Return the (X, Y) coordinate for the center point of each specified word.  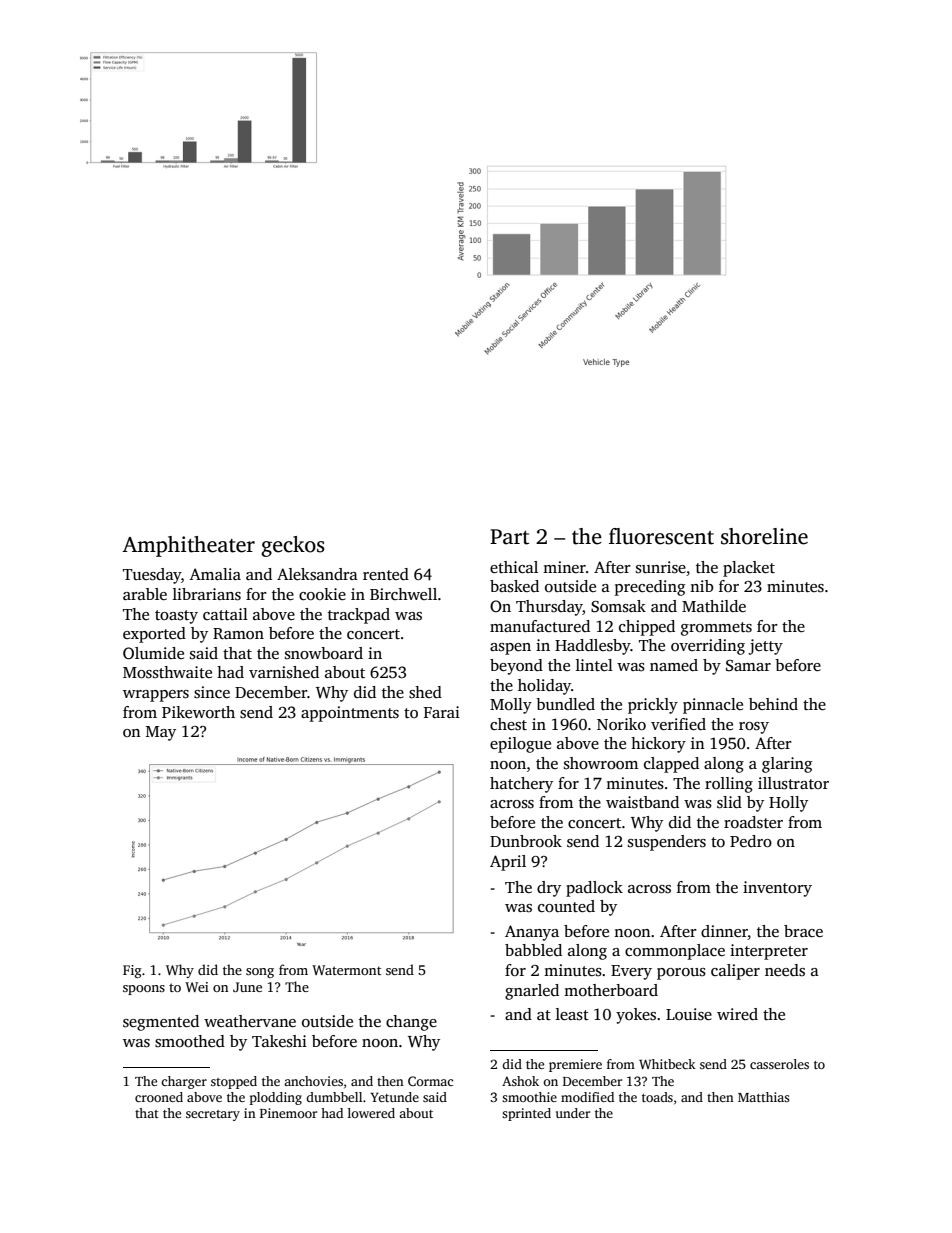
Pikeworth (198, 712)
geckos (293, 546)
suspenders (667, 843)
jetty (765, 647)
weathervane (250, 1021)
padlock (594, 889)
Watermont (346, 970)
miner (564, 567)
